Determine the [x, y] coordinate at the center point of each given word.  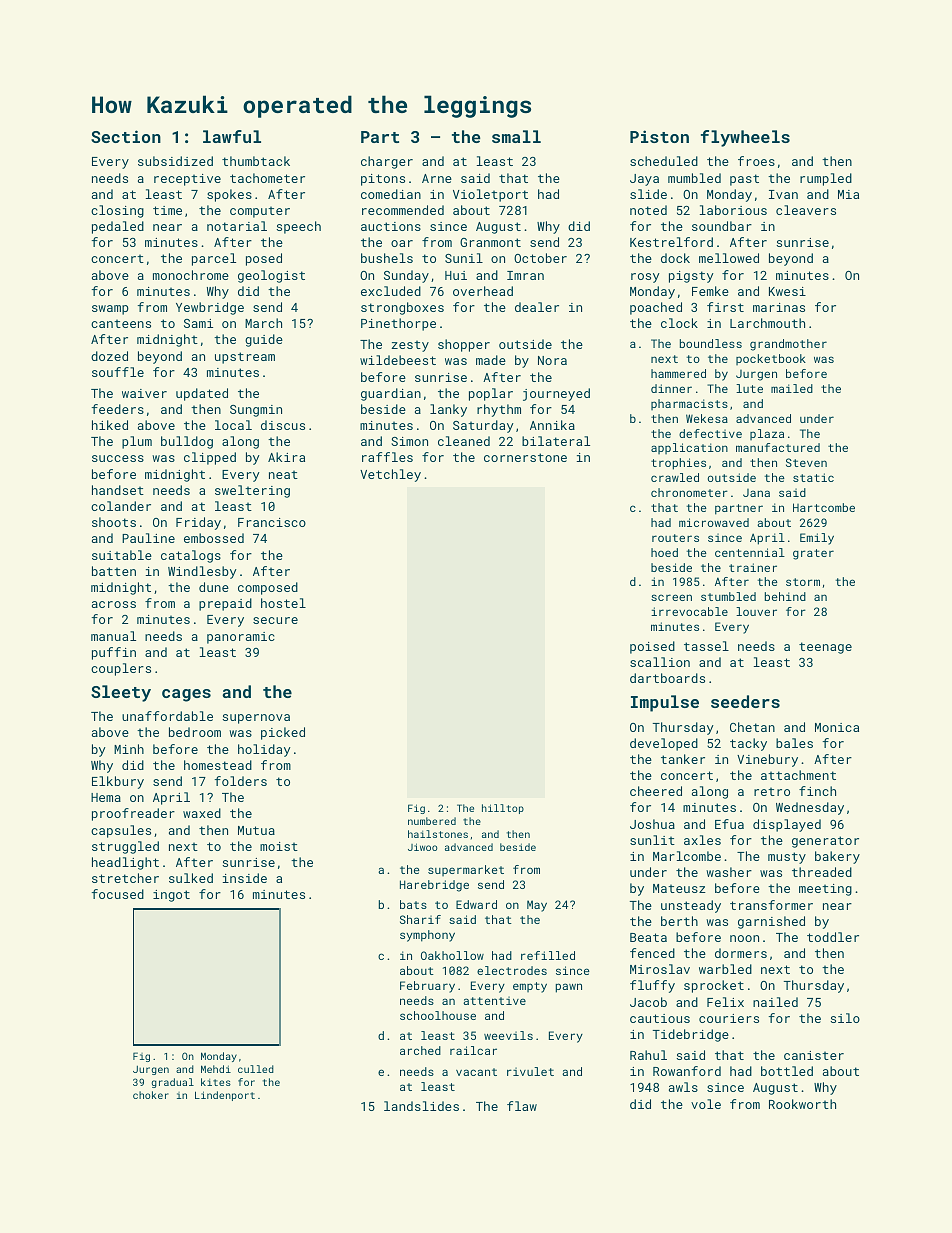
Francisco [272, 522]
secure [275, 620]
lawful [232, 136]
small [516, 136]
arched [420, 1050]
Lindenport [225, 1096]
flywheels [745, 138]
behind [785, 596]
